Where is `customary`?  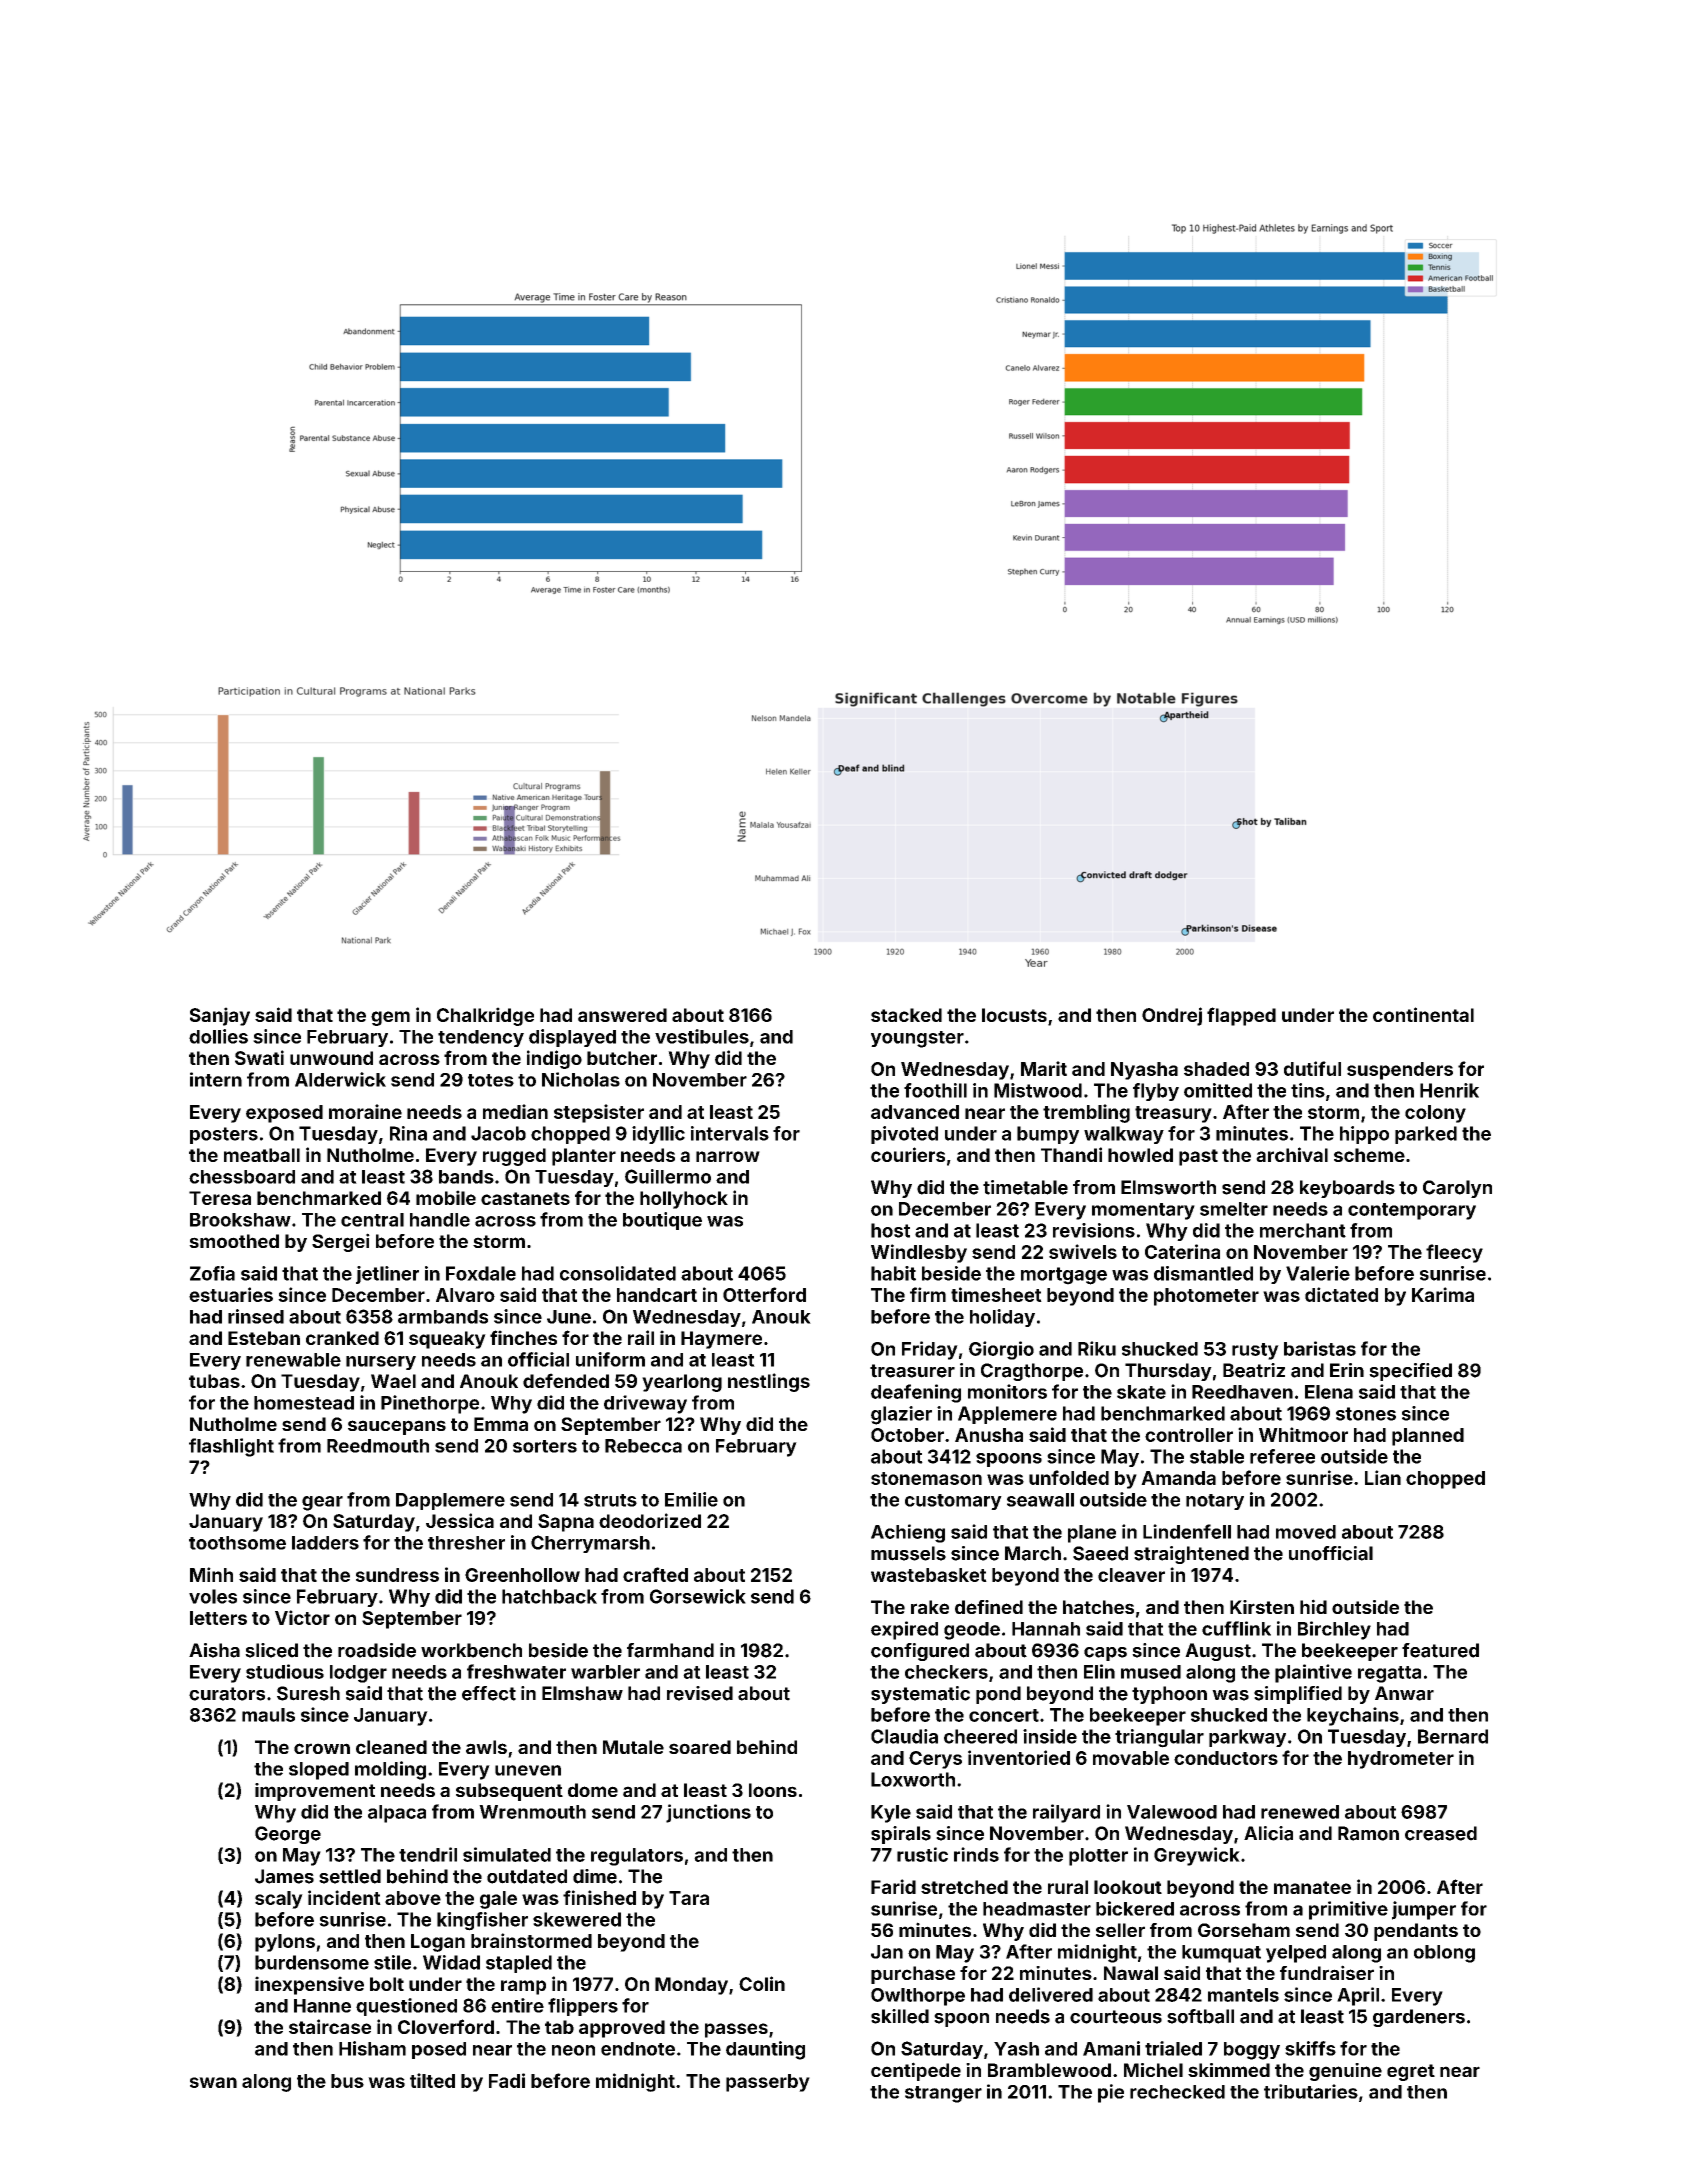
customary is located at coordinates (953, 1502).
